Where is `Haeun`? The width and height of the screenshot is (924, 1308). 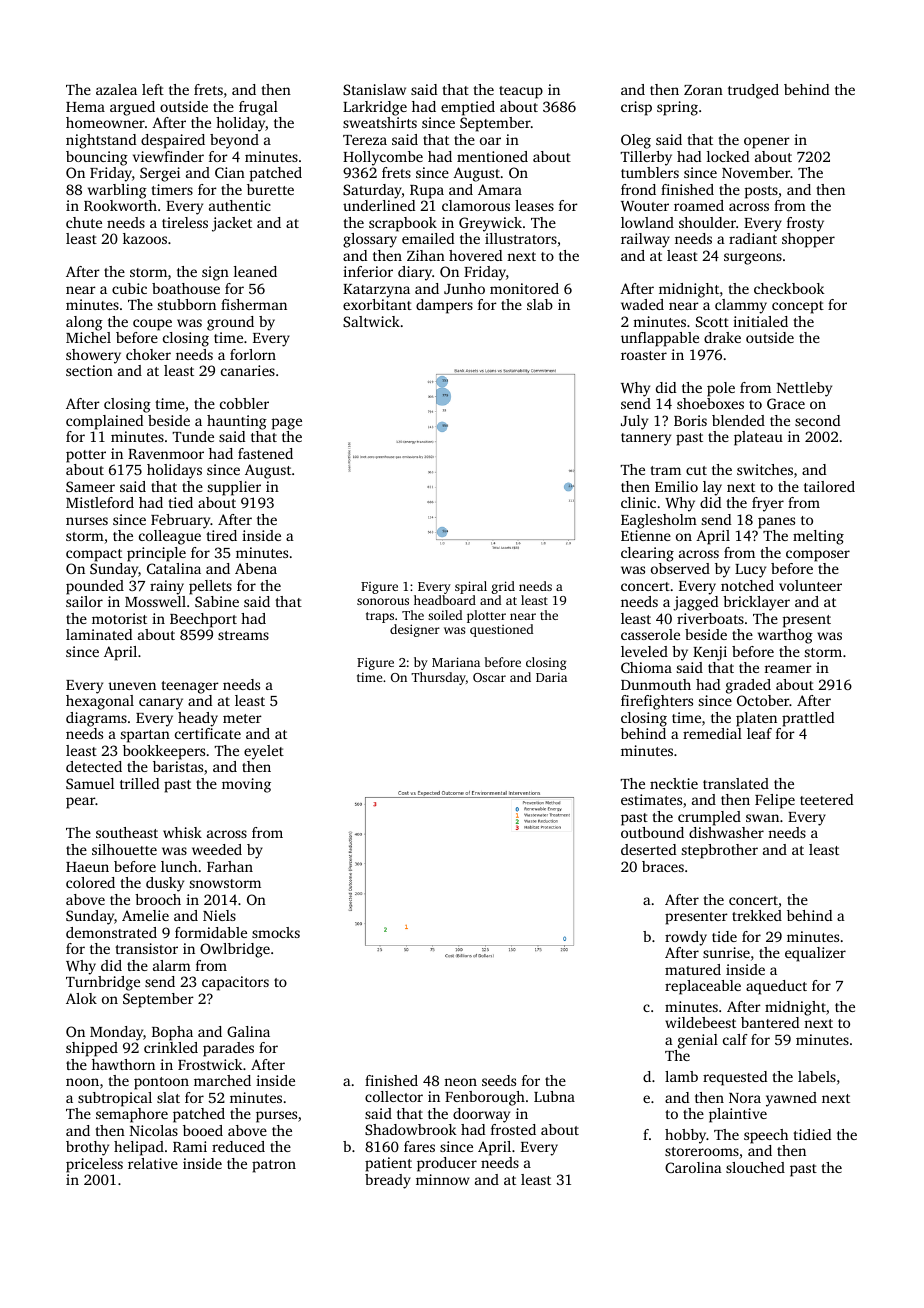 Haeun is located at coordinates (87, 867).
